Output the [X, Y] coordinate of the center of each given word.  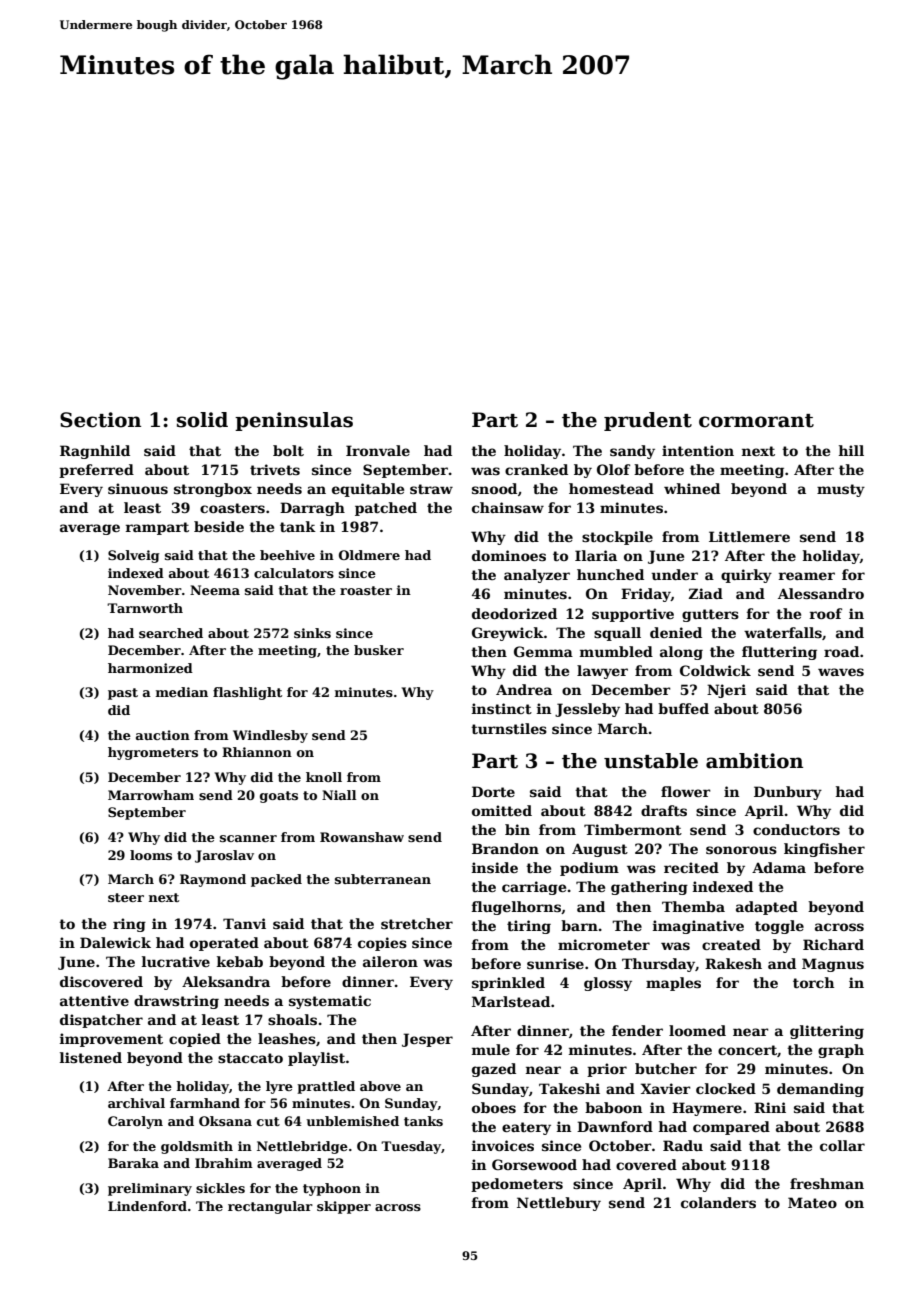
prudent [648, 421]
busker [379, 650]
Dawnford [615, 1126]
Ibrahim [224, 1163]
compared [731, 1128]
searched [171, 633]
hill [851, 450]
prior [607, 1070]
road [841, 651]
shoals [292, 1019]
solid [202, 420]
